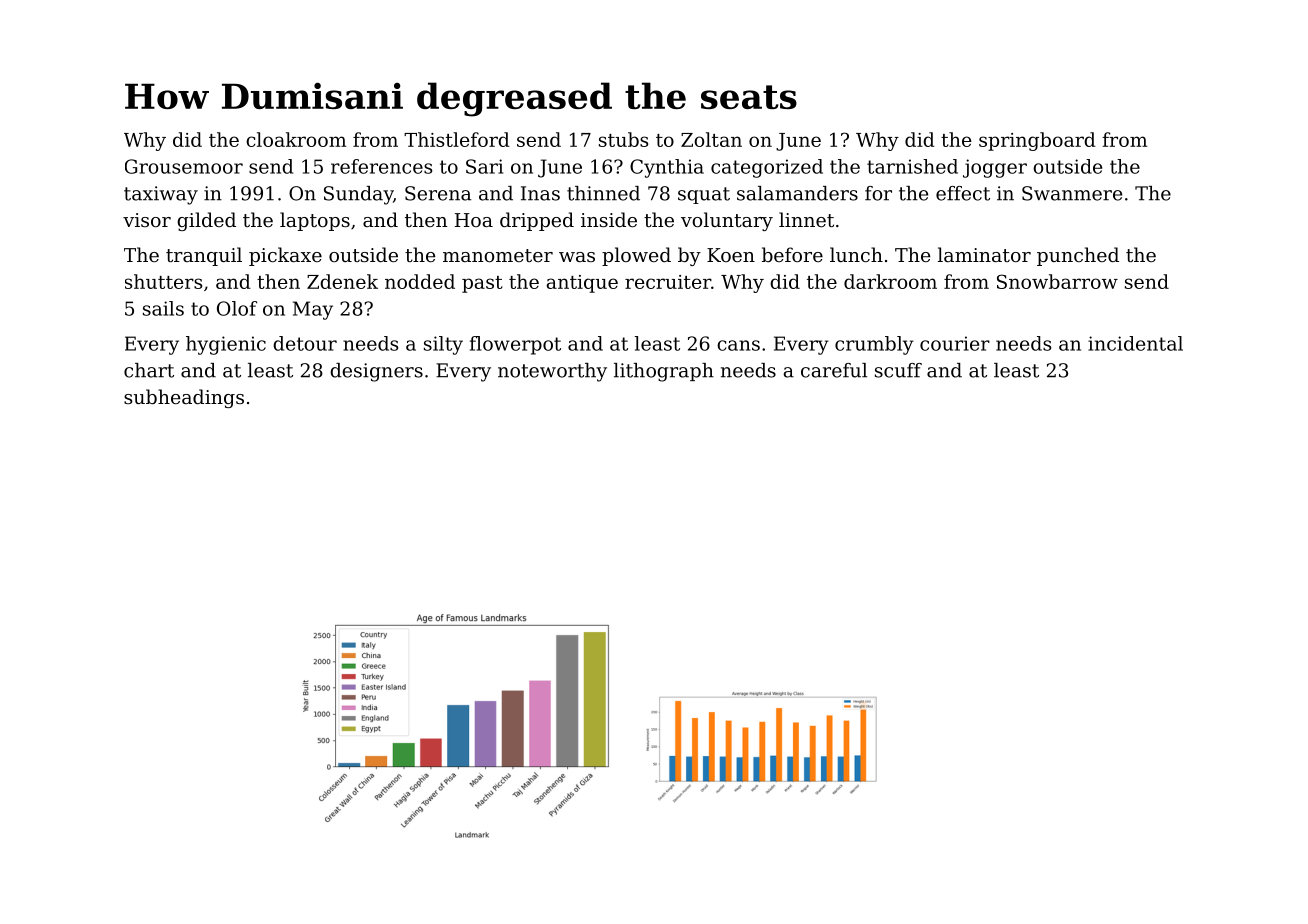 The height and width of the document is (924, 1308). Describe the element at coordinates (664, 372) in the document. I see `lithograph` at that location.
